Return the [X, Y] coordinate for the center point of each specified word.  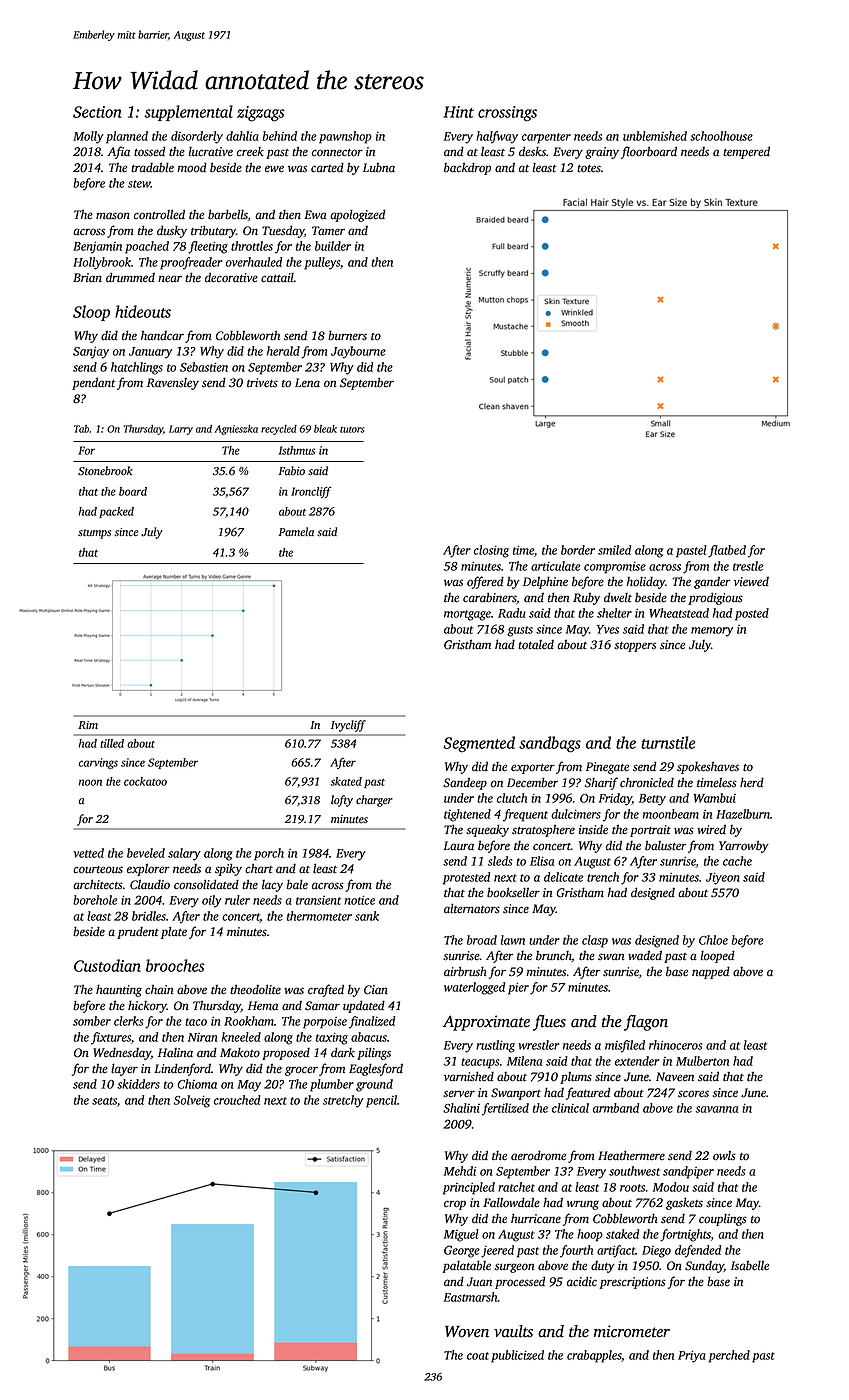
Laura [459, 846]
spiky [228, 869]
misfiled [625, 1046]
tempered [746, 152]
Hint [458, 112]
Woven [467, 1332]
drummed [130, 277]
